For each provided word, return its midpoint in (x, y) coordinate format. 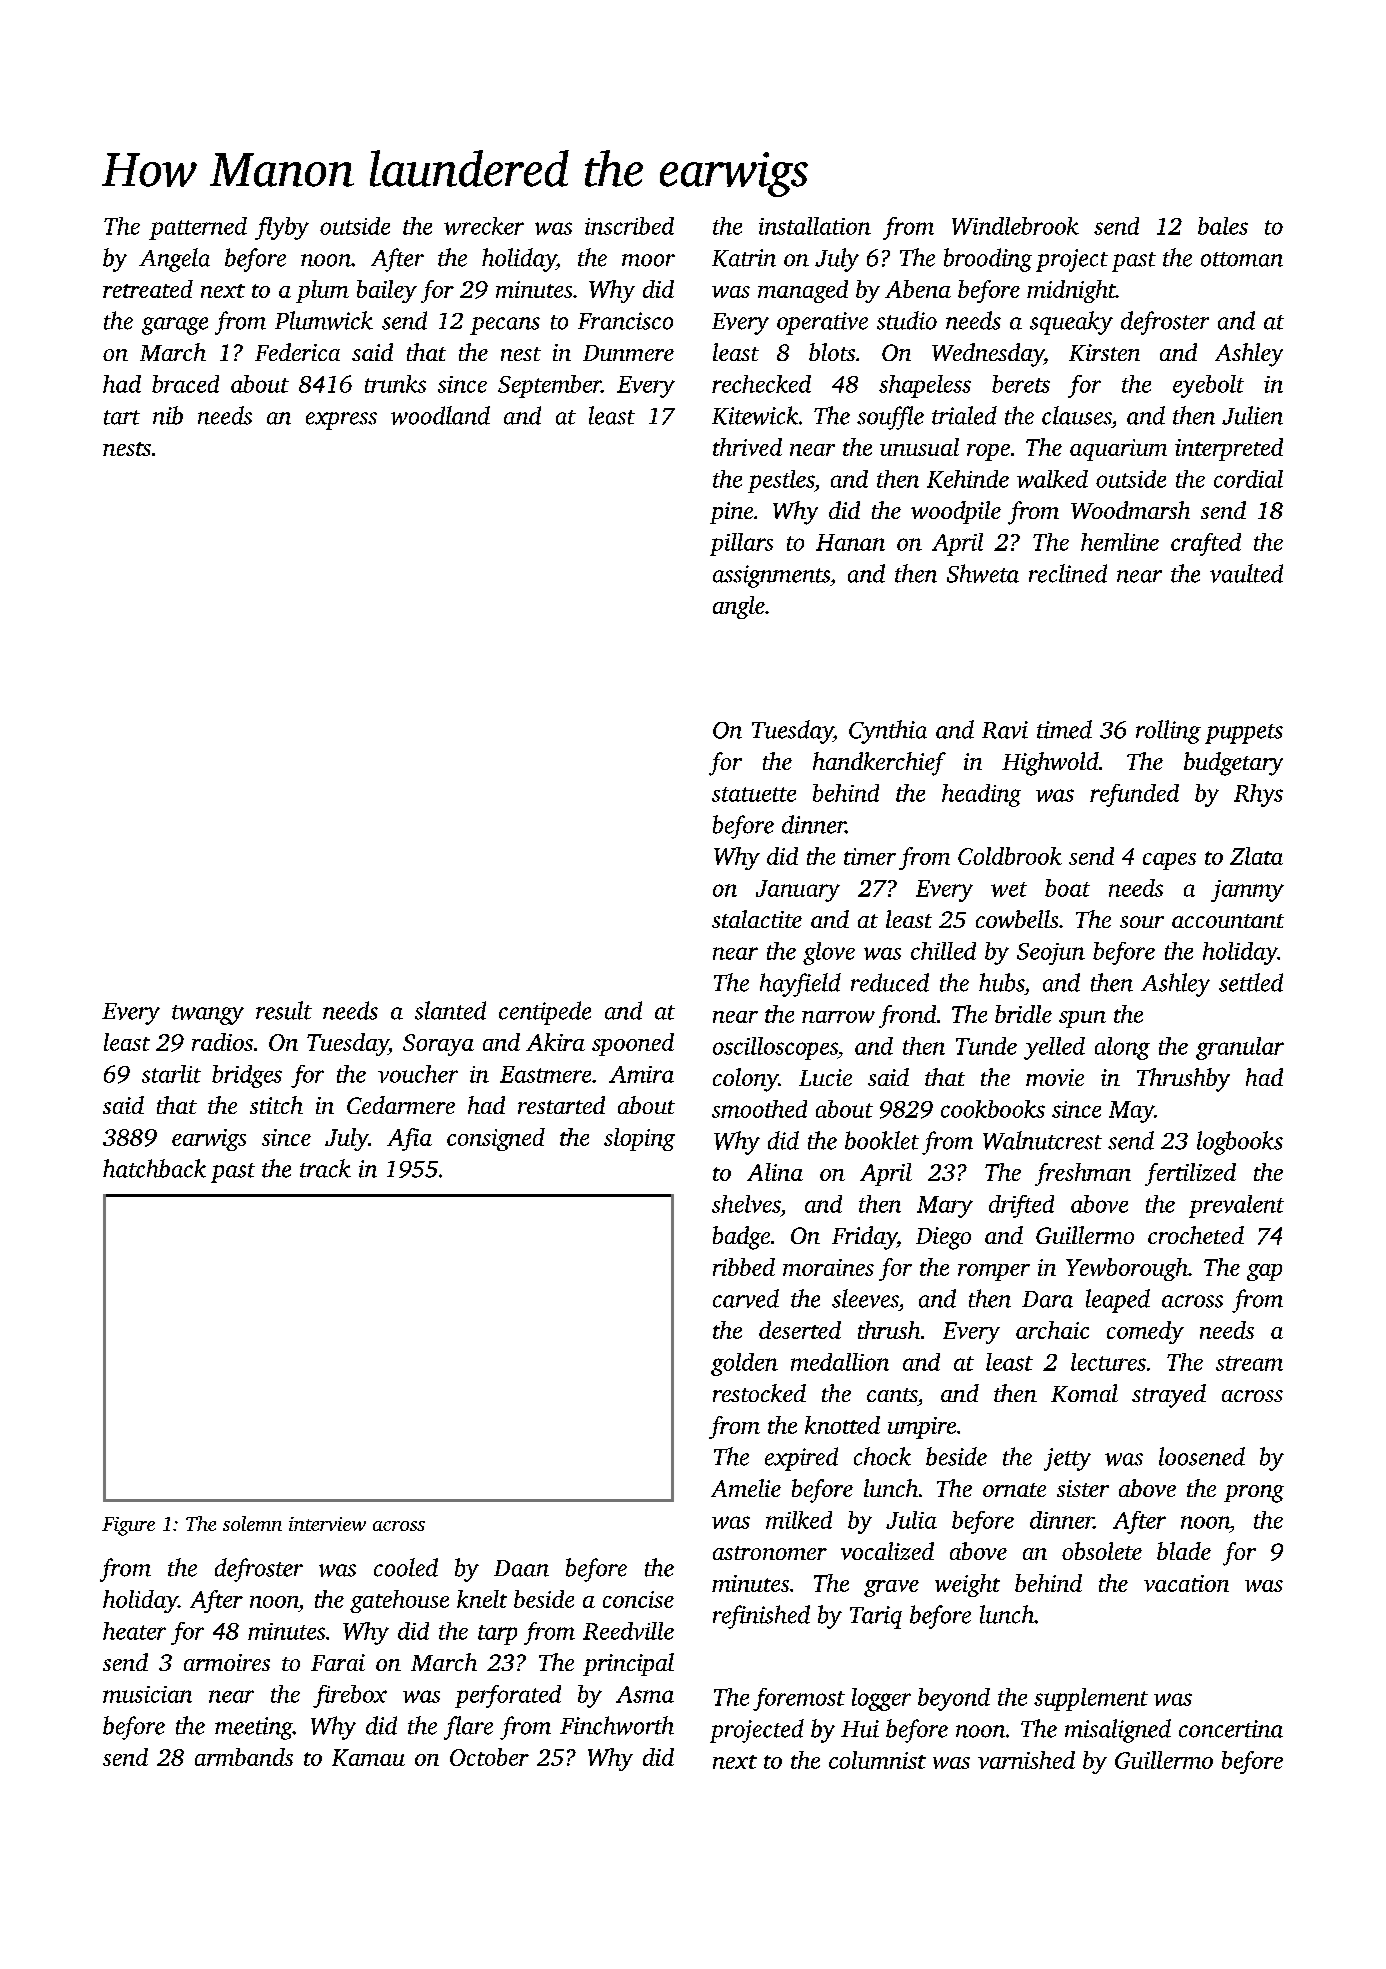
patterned (198, 228)
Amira (641, 1074)
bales (1223, 226)
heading (981, 795)
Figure (128, 1526)
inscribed (629, 226)
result (284, 1010)
